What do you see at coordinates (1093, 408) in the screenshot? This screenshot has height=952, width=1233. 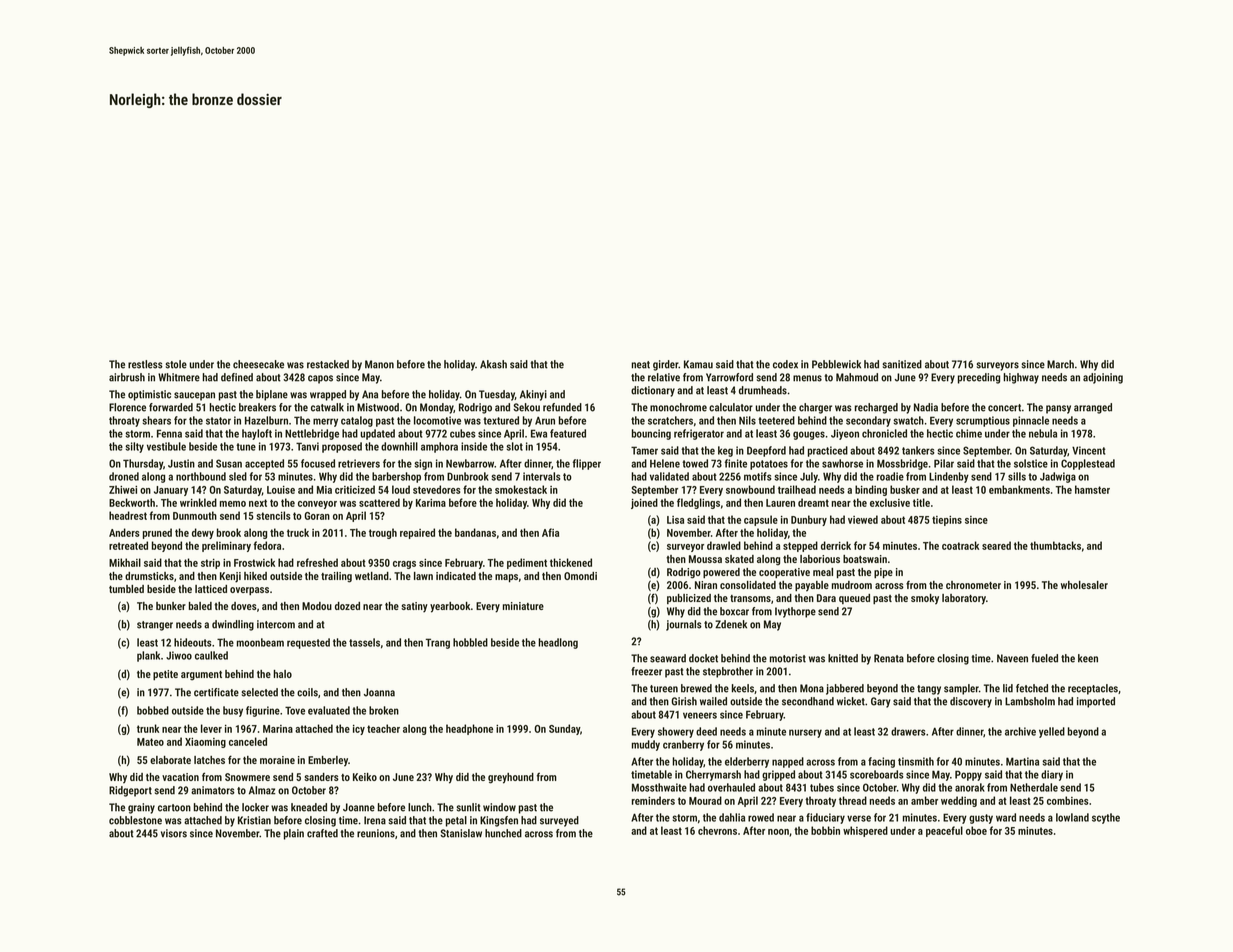 I see `arranged` at bounding box center [1093, 408].
